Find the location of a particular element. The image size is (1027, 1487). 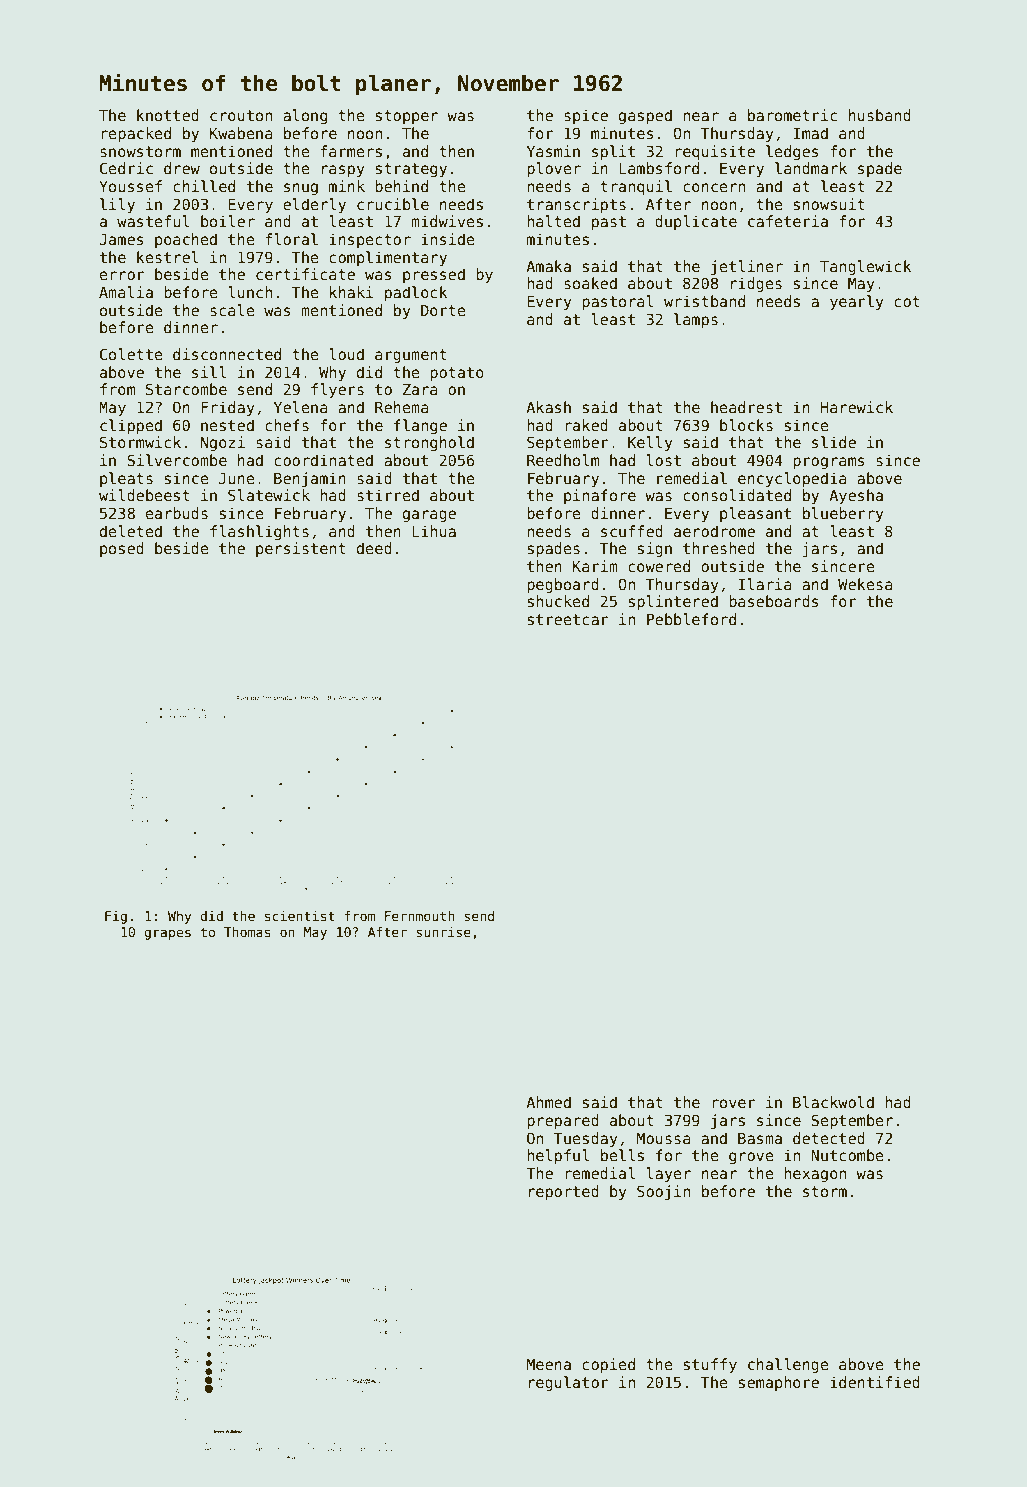

Harewick is located at coordinates (857, 407).
